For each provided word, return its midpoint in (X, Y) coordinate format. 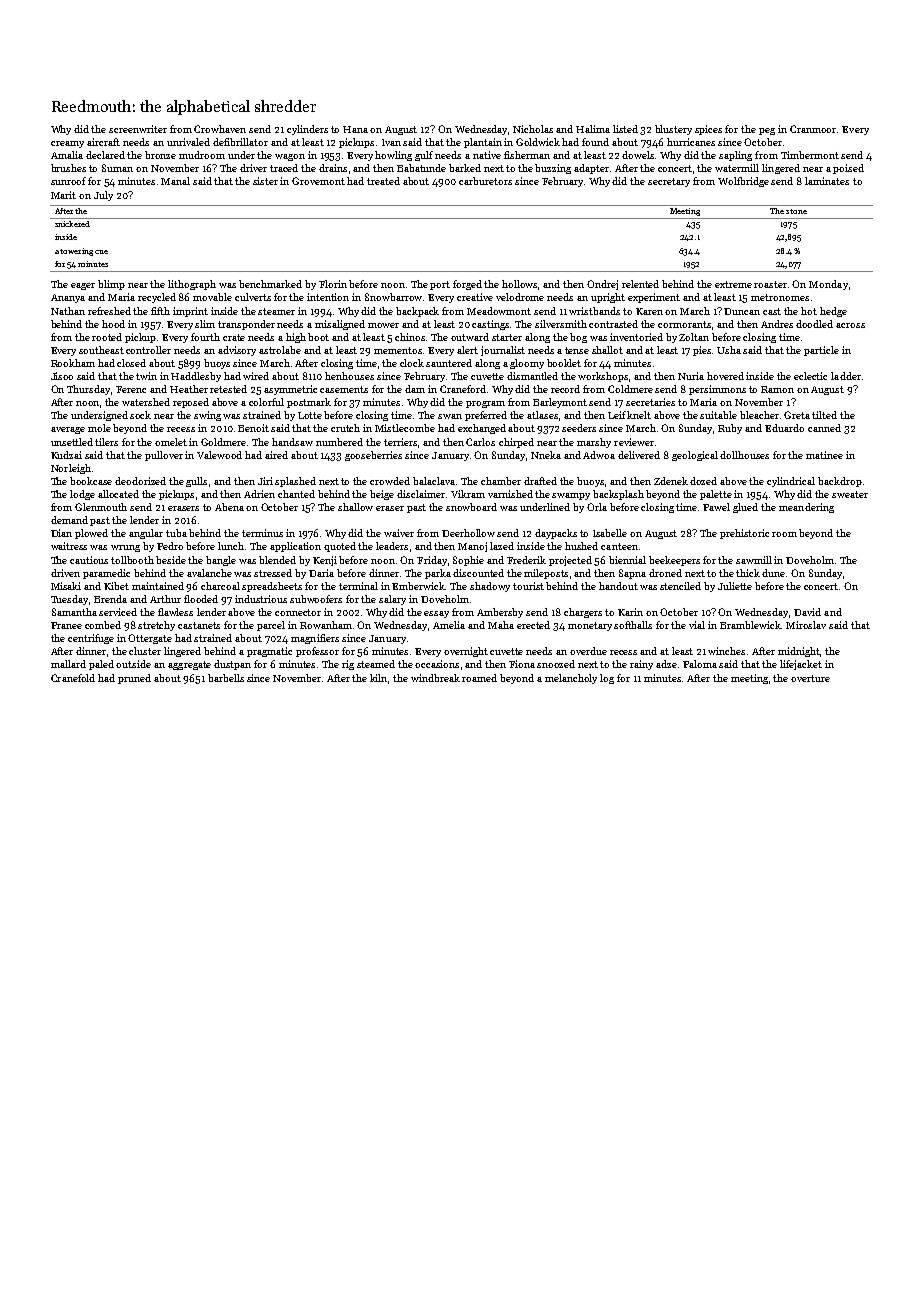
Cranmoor (813, 129)
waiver (399, 533)
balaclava (434, 481)
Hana (355, 129)
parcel (271, 626)
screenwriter (138, 129)
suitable (718, 415)
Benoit (253, 428)
